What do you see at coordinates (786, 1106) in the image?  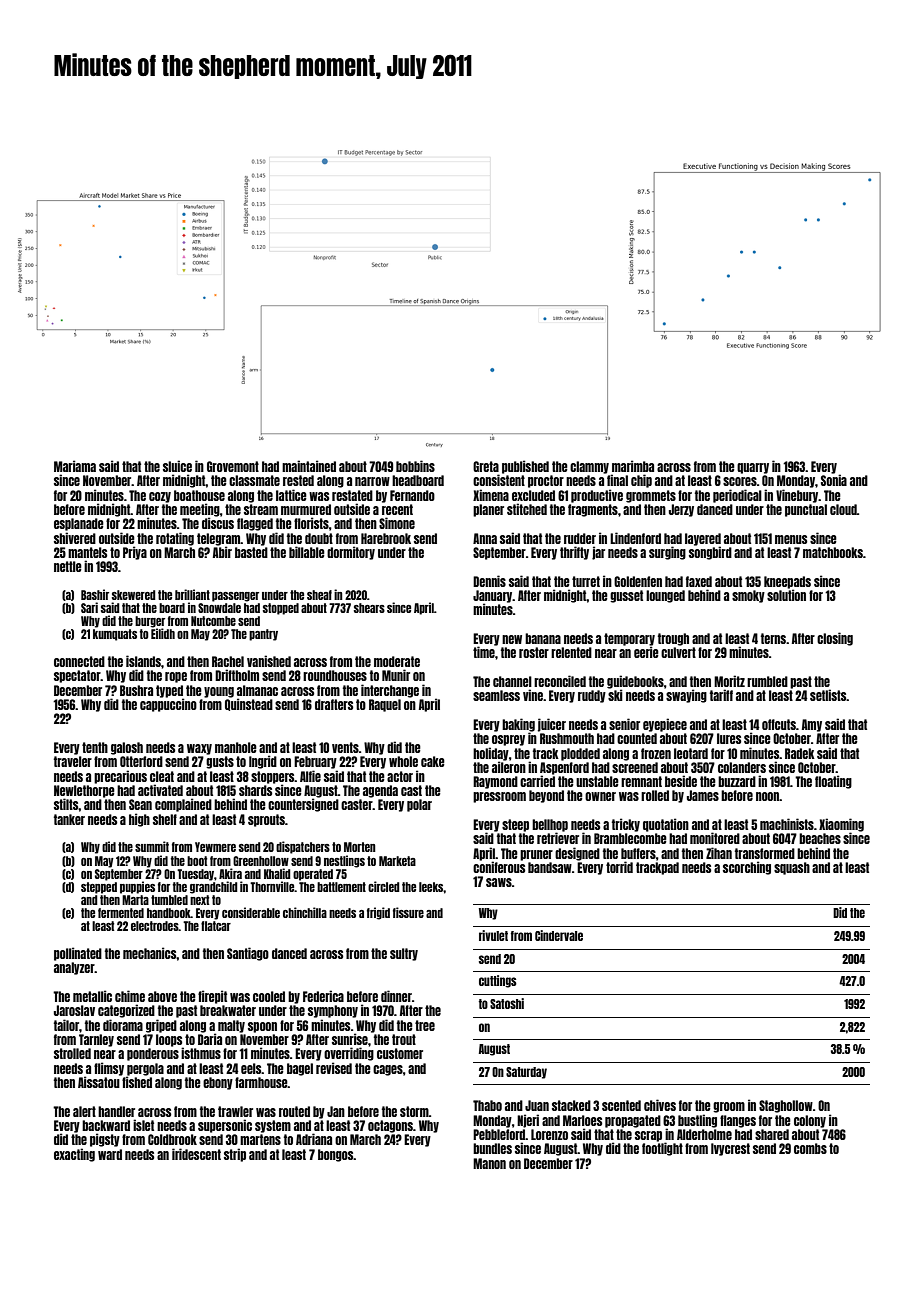 I see `Staghollow` at bounding box center [786, 1106].
